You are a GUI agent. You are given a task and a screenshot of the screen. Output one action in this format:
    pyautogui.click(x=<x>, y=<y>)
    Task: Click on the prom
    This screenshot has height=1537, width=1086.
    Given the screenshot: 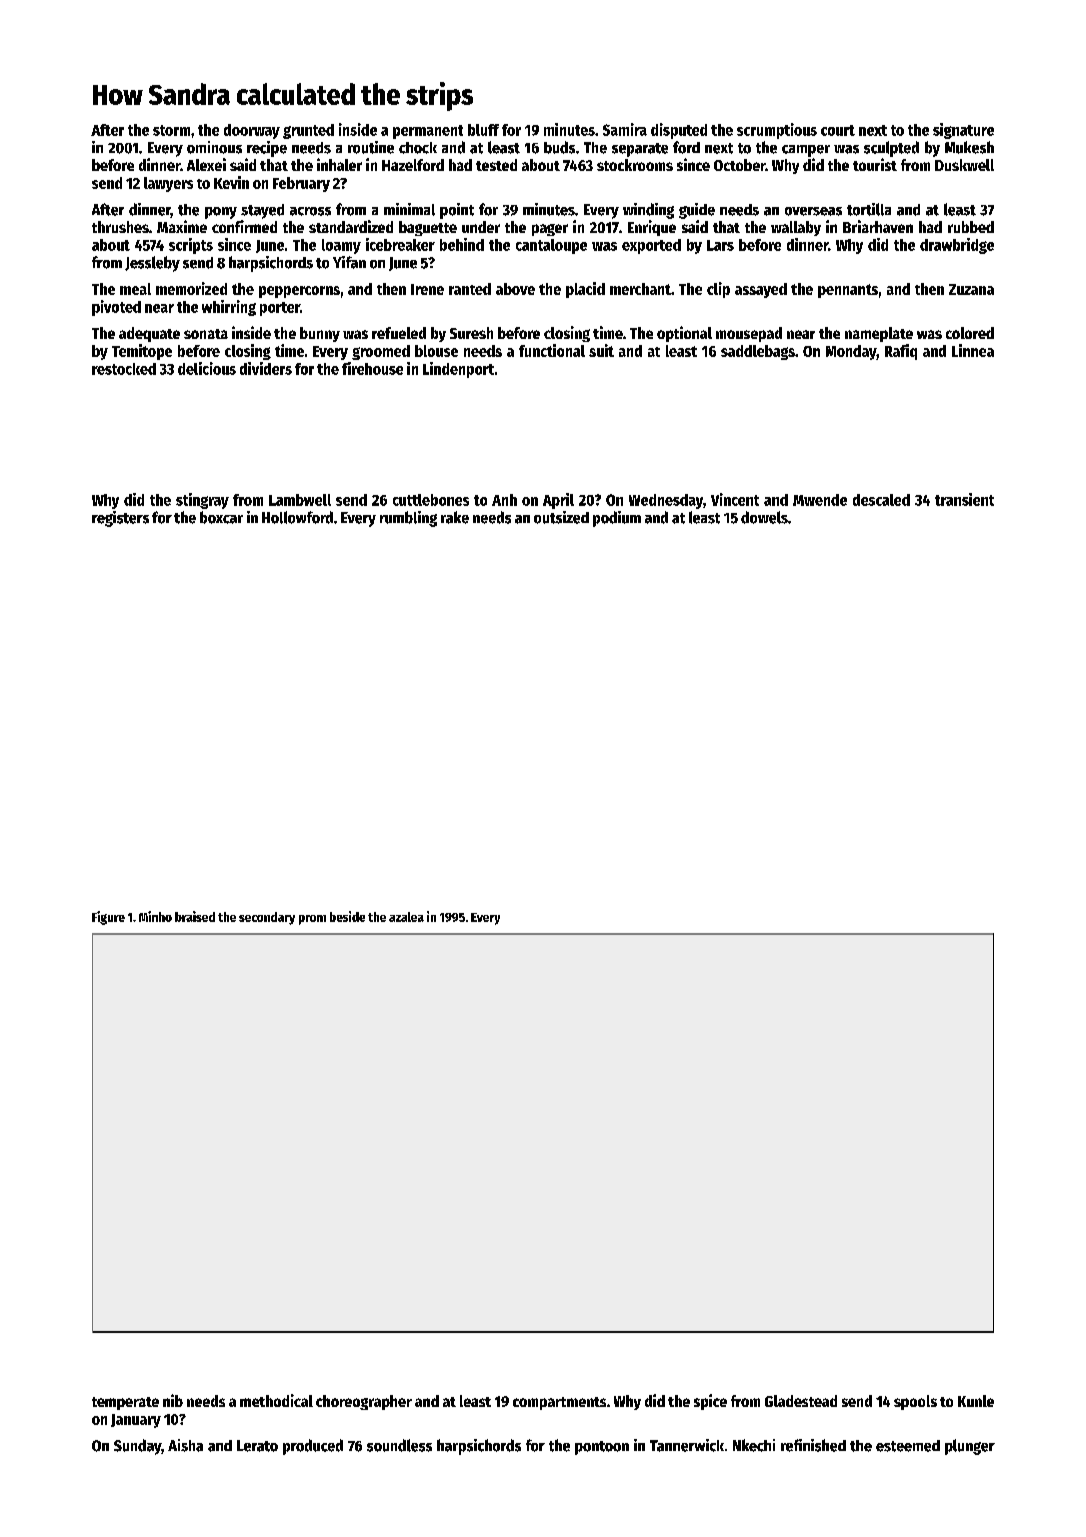 What is the action you would take?
    pyautogui.click(x=312, y=920)
